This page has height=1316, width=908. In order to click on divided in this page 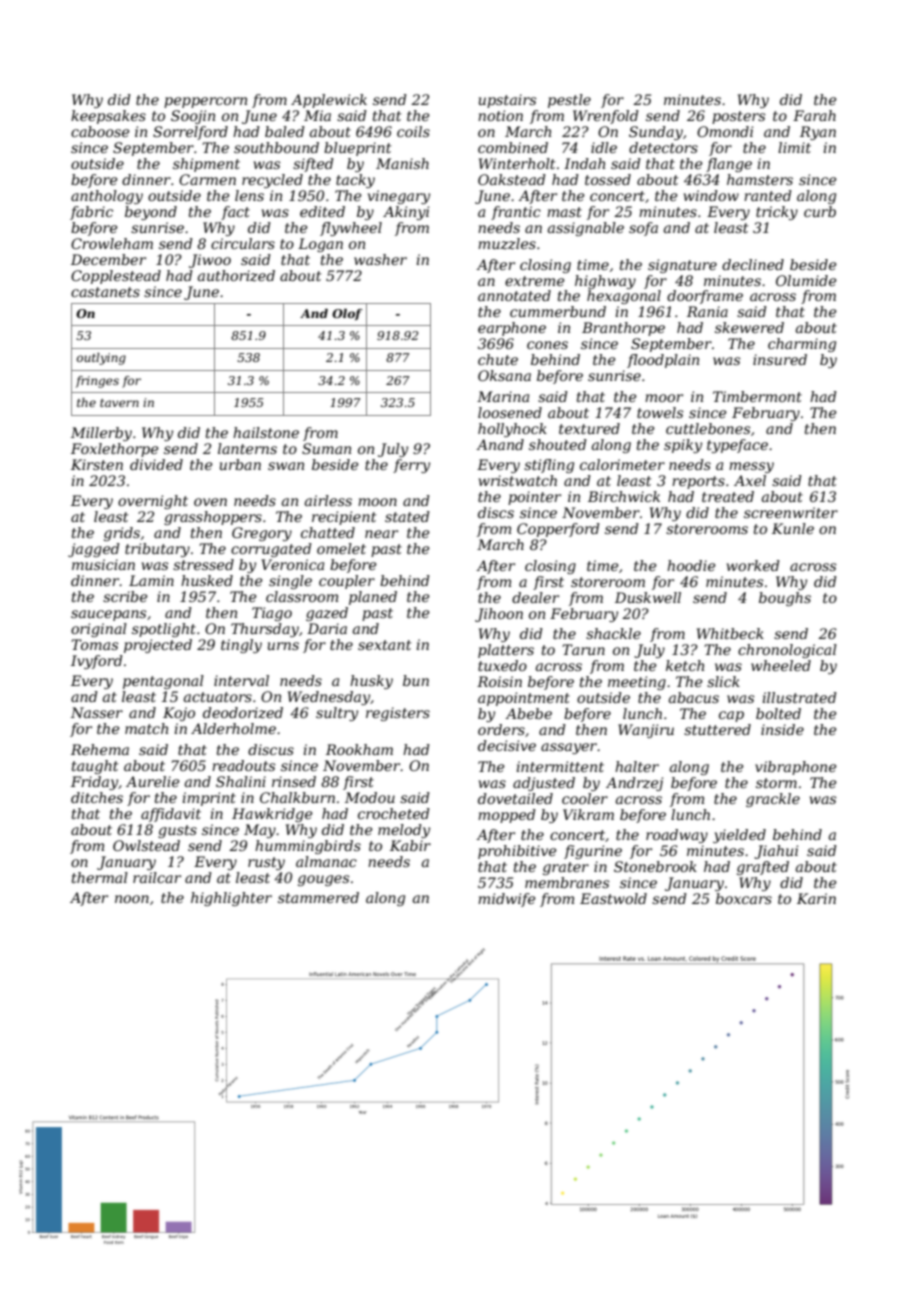, I will do `click(156, 464)`.
